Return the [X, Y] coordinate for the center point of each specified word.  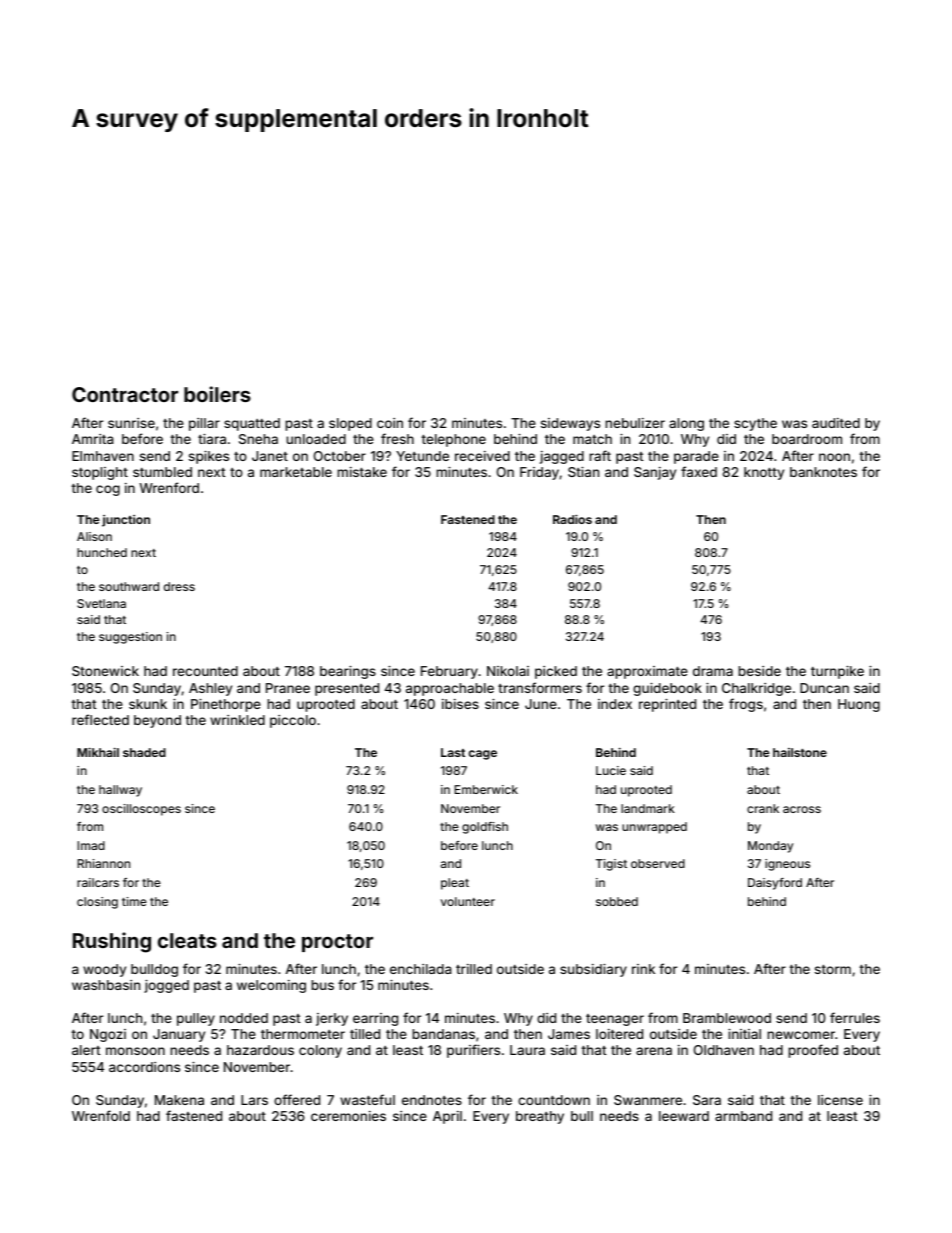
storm [833, 969]
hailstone [800, 752]
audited [836, 423]
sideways [570, 424]
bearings [348, 672]
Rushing [112, 942]
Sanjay [655, 473]
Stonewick [105, 671]
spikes [209, 457]
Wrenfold [101, 1115]
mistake [362, 472]
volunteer [468, 901]
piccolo [293, 721]
